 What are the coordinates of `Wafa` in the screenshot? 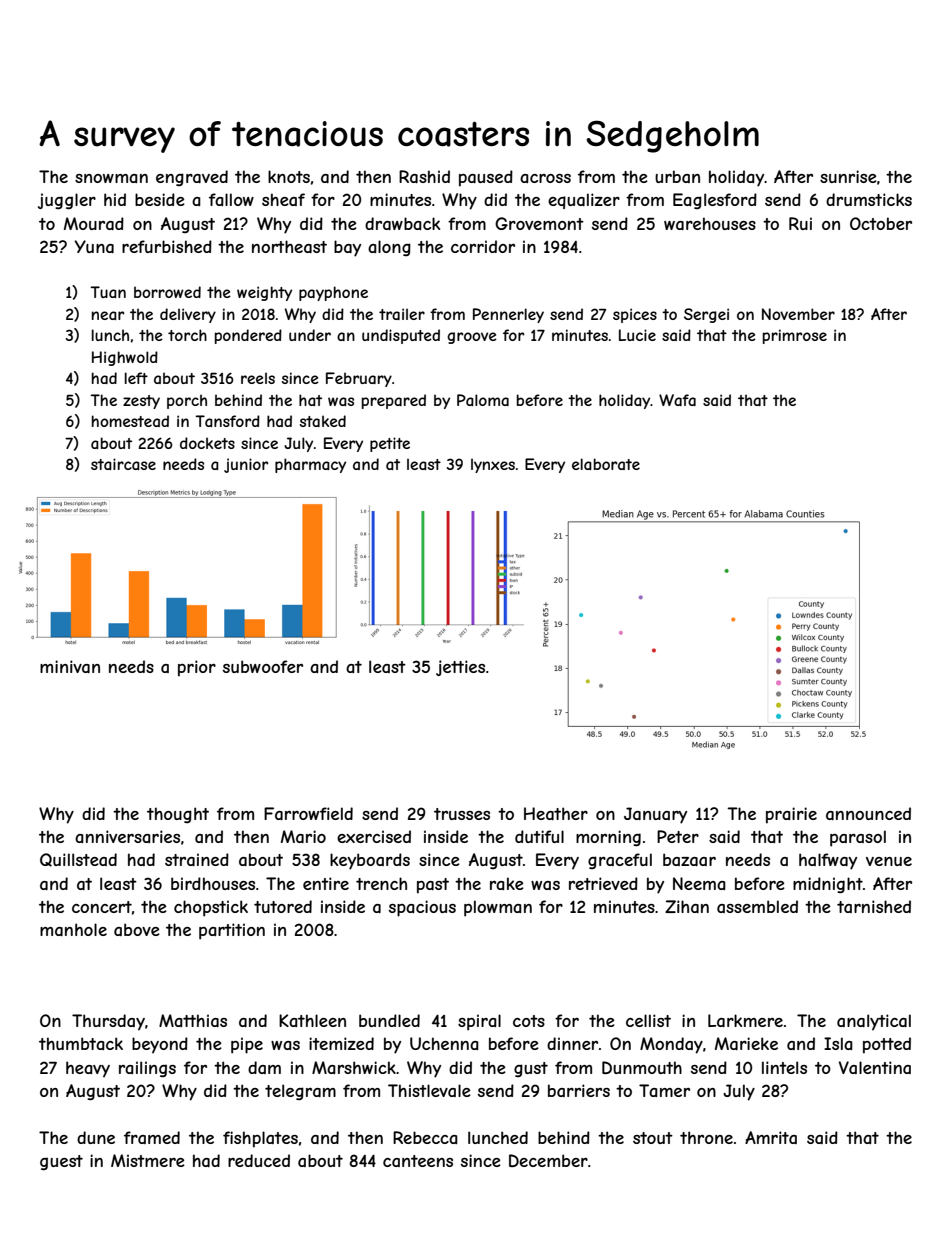 It's located at (677, 400).
